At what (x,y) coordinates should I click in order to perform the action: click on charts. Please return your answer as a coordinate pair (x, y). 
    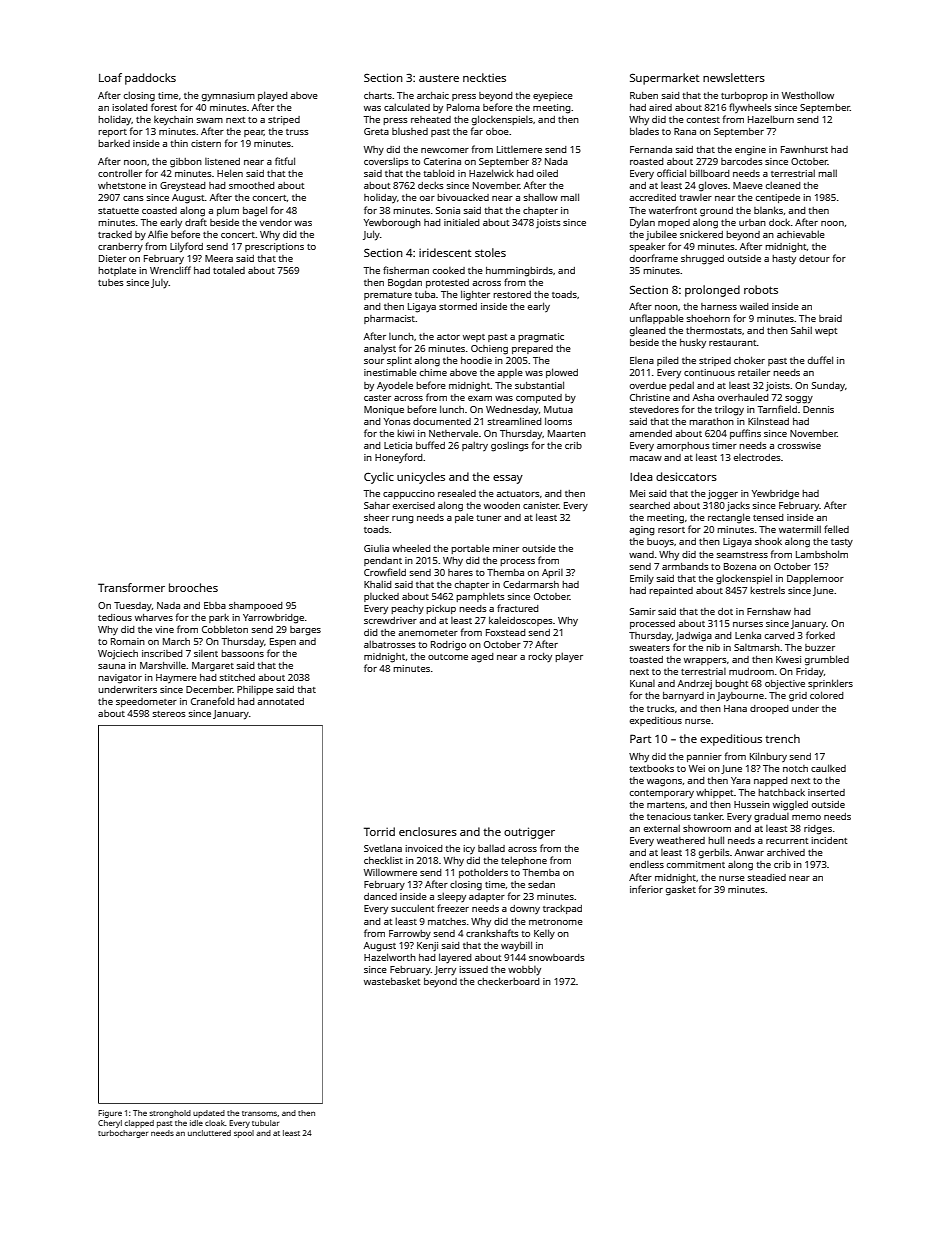
    Looking at the image, I should click on (378, 95).
